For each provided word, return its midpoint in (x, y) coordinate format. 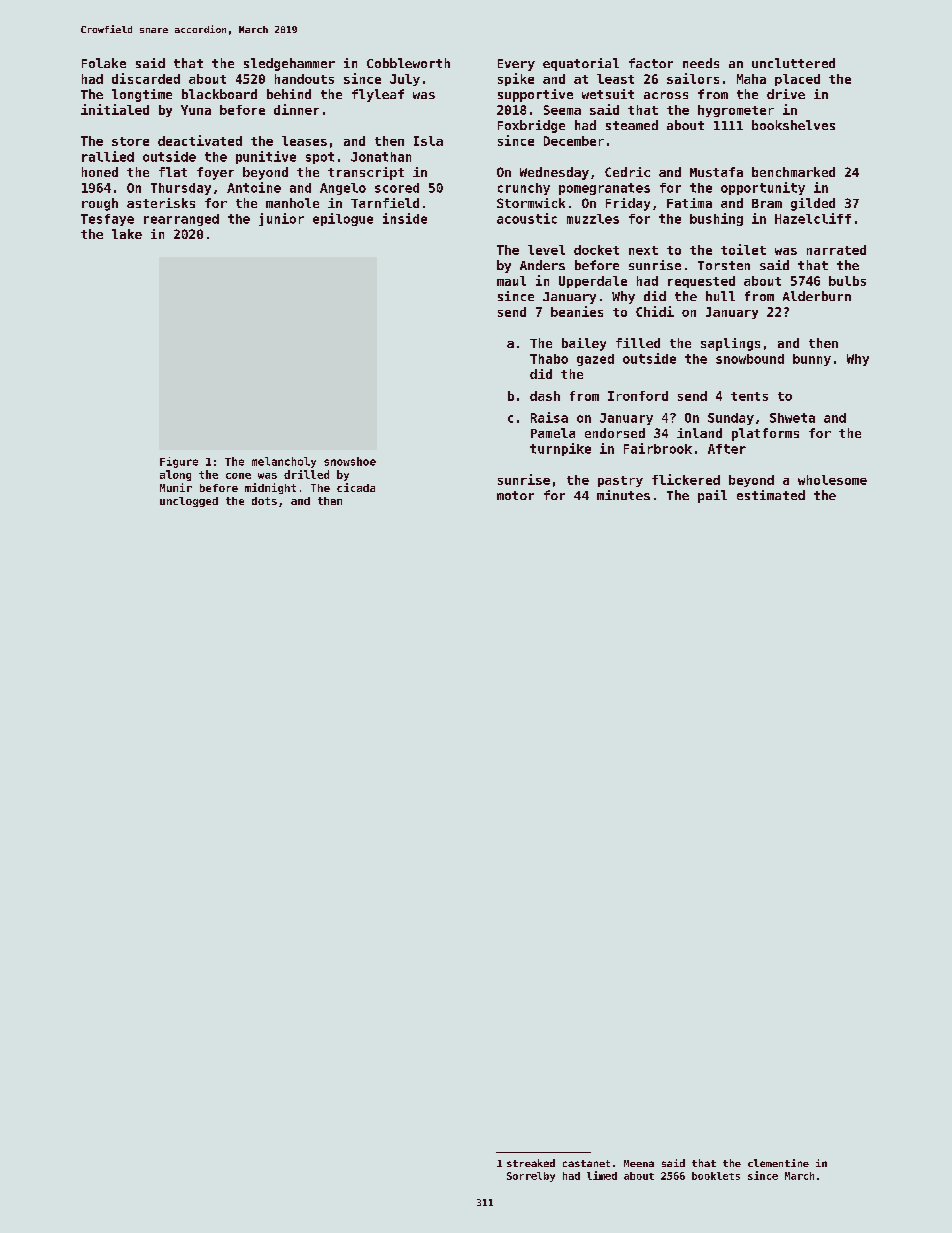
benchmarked (793, 172)
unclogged (189, 502)
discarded (146, 78)
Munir (176, 487)
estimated (771, 495)
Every (516, 65)
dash (545, 396)
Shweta (792, 418)
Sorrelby (531, 1177)
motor (515, 495)
